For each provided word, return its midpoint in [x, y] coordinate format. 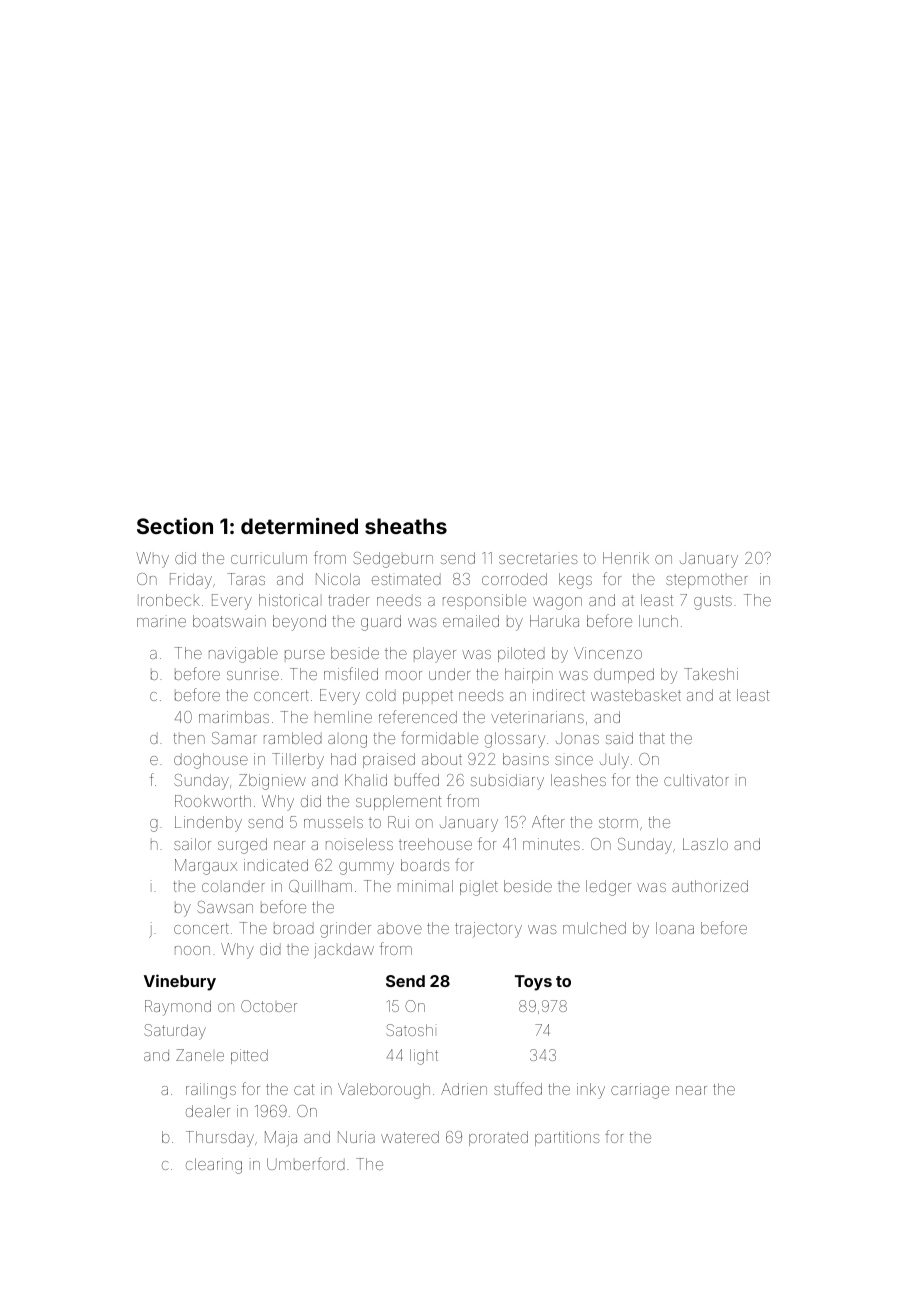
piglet [479, 888]
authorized [710, 886]
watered [410, 1137]
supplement [398, 802]
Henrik [626, 558]
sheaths [406, 526]
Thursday [220, 1139]
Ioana [675, 928]
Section [175, 526]
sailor [192, 844]
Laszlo [705, 844]
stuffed [518, 1088]
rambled [293, 738]
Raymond [178, 1008]
